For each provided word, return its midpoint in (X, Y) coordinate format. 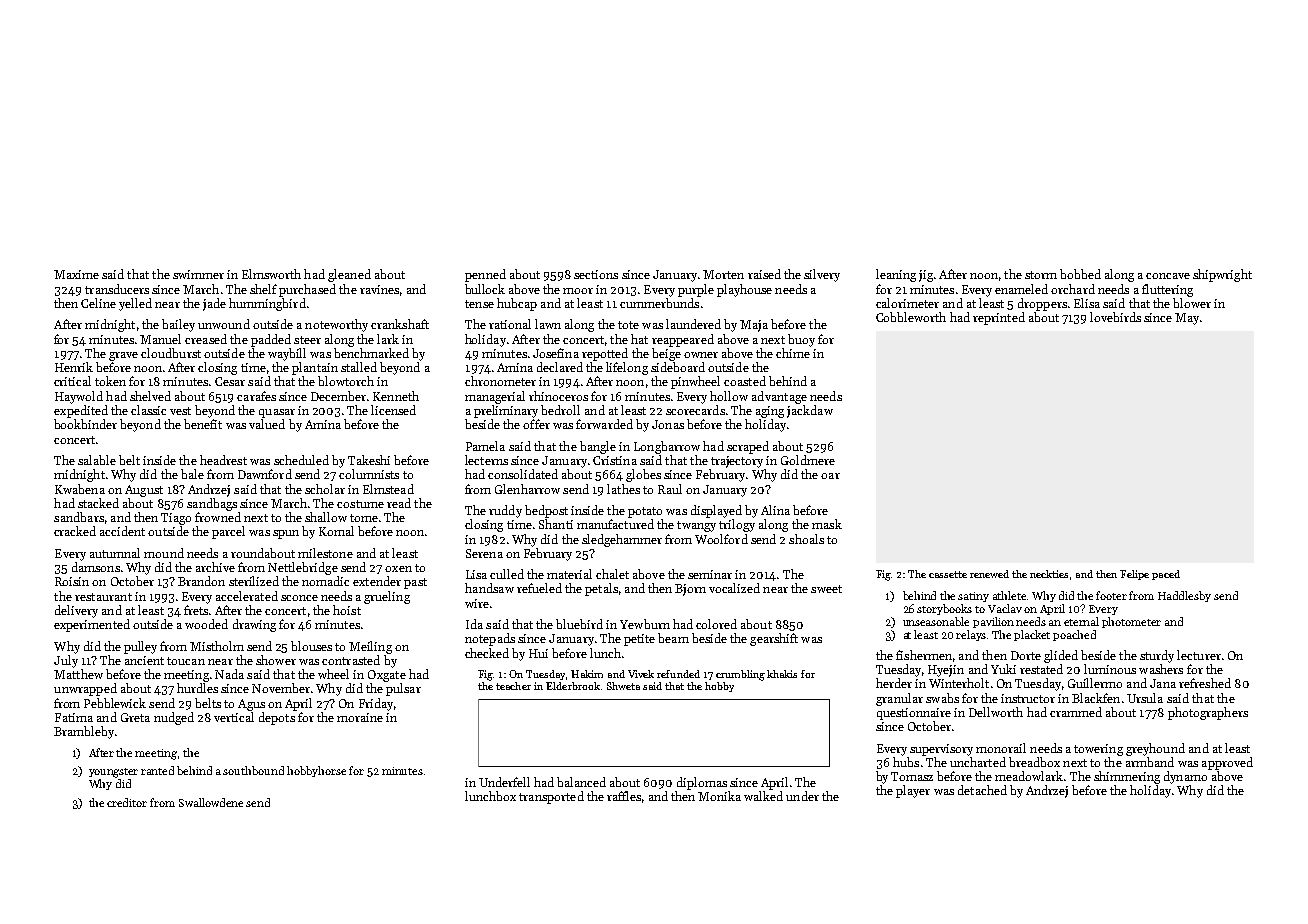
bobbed (1080, 274)
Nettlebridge (303, 568)
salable (97, 460)
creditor (127, 802)
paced (1166, 575)
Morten (723, 274)
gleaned (349, 275)
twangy (696, 526)
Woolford (721, 539)
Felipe (1134, 575)
